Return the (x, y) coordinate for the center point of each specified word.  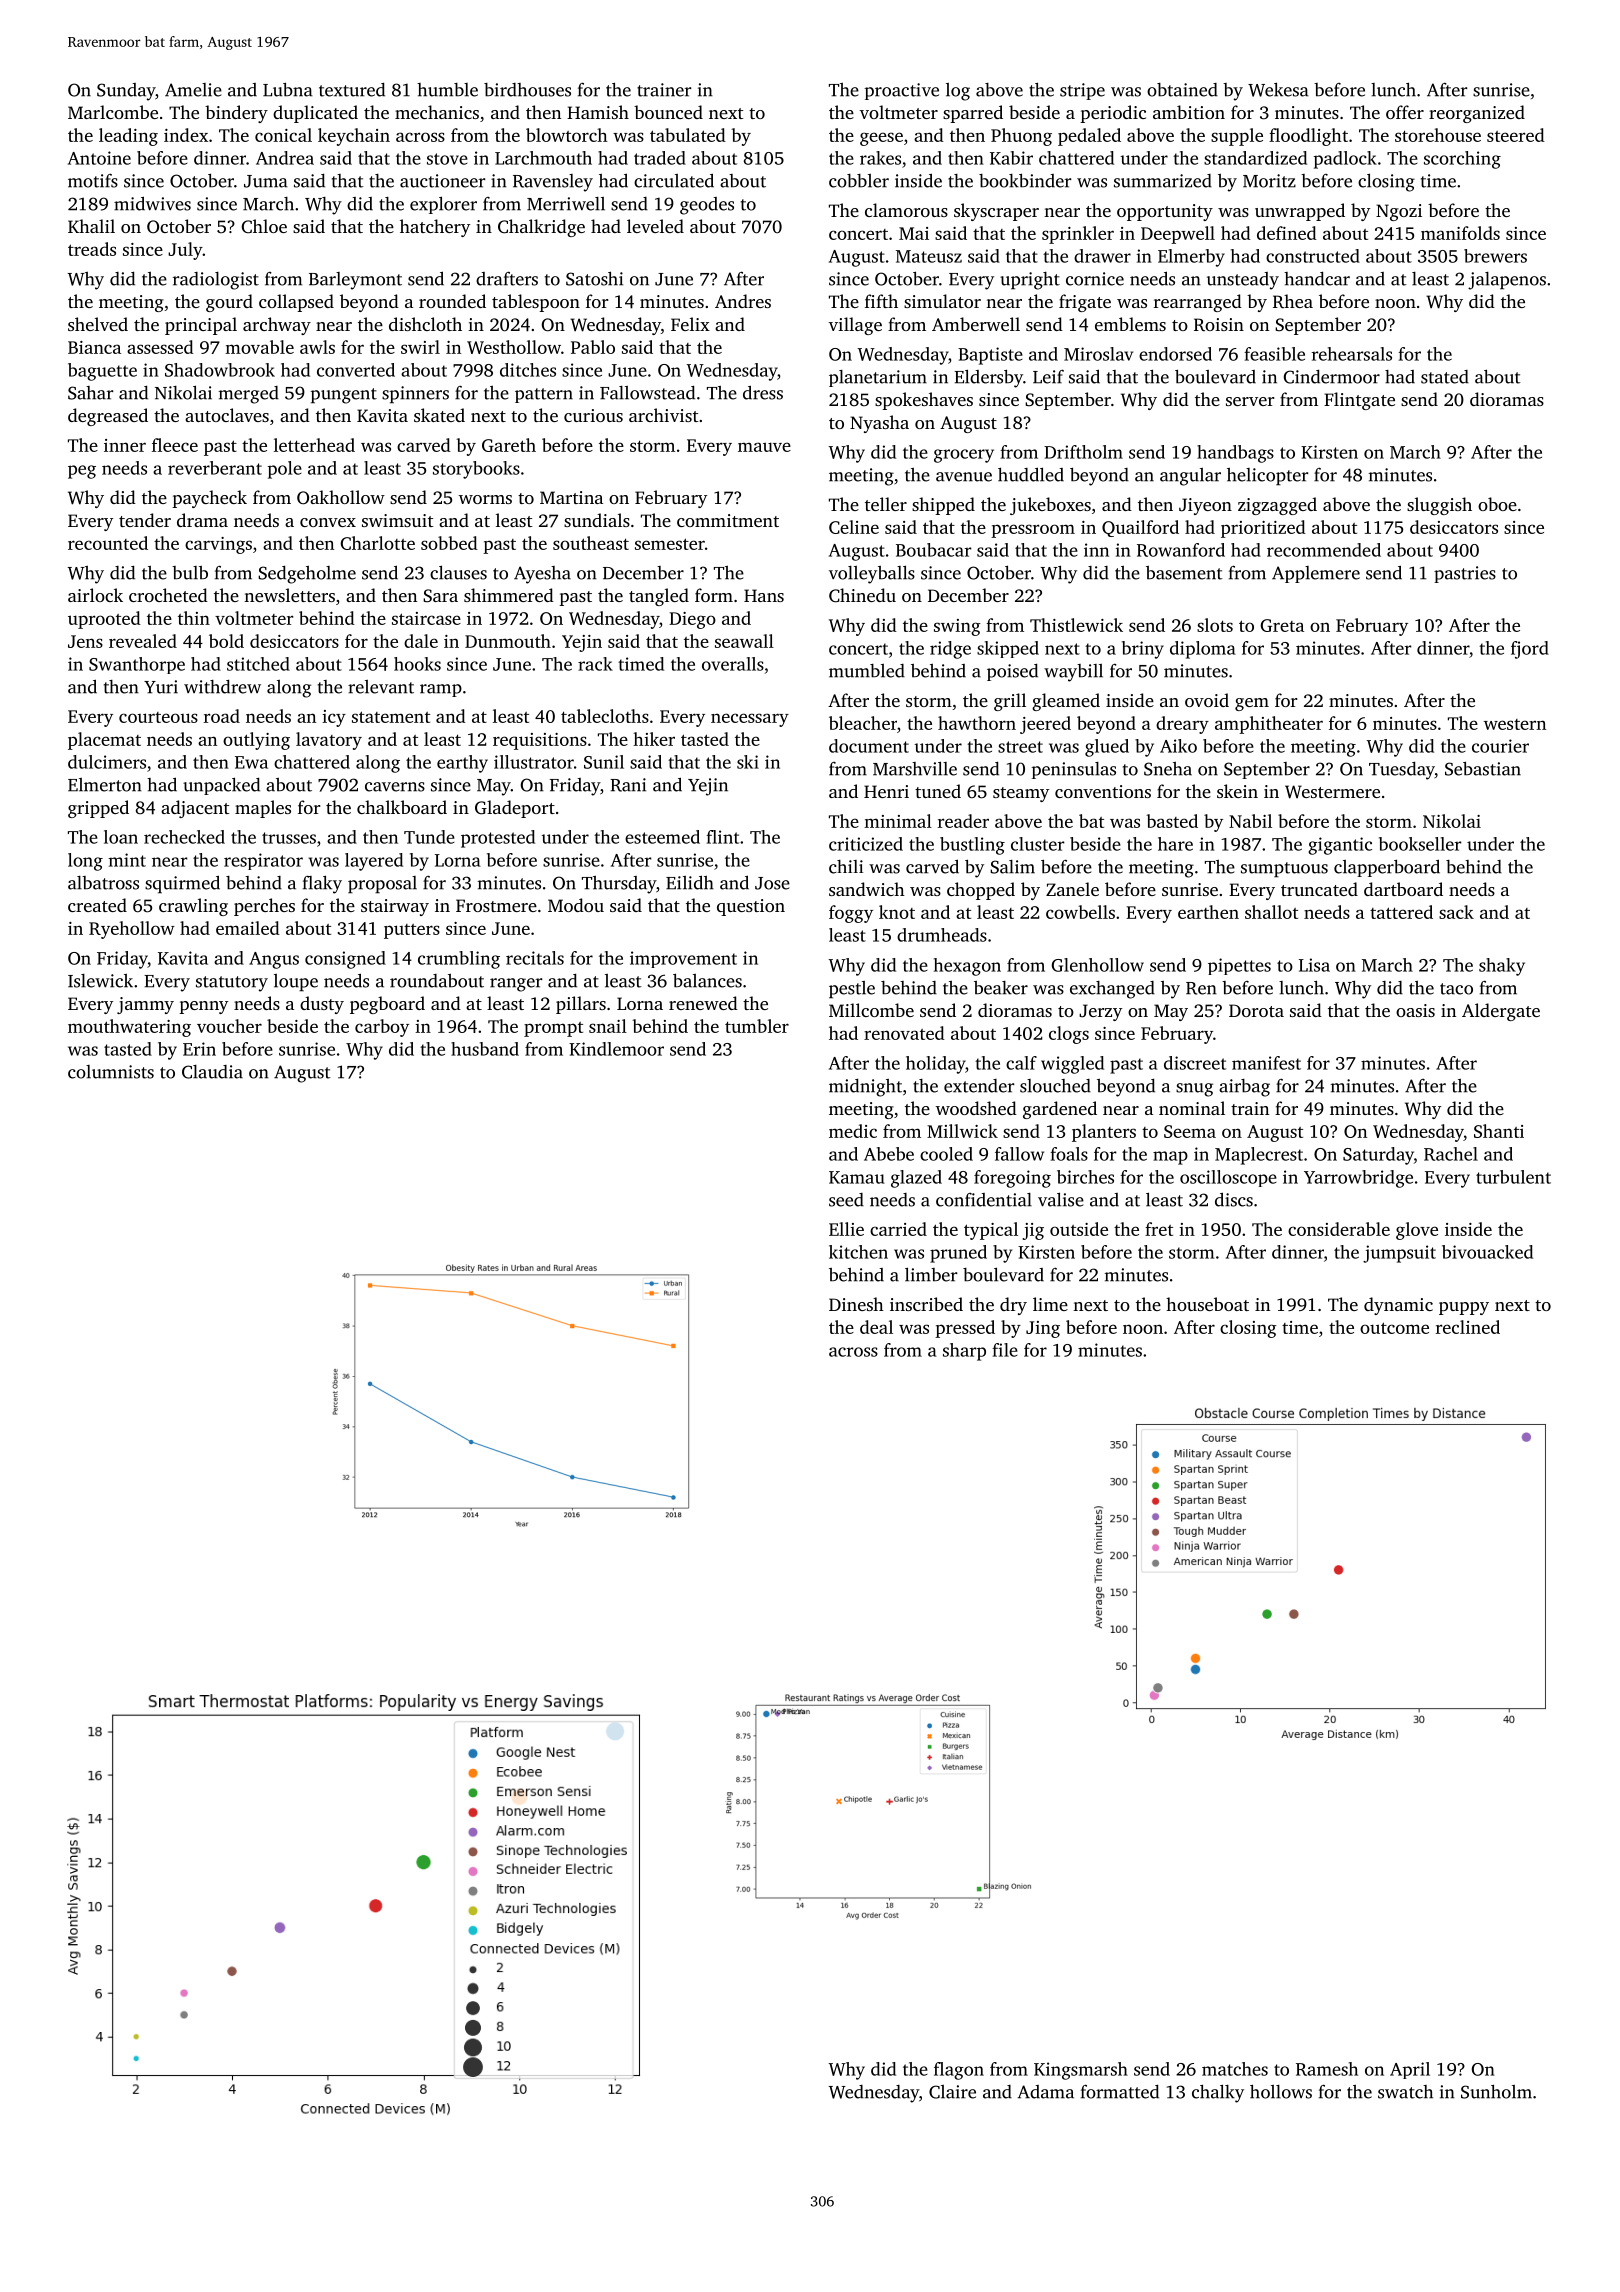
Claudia (212, 1072)
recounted (108, 543)
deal (876, 1327)
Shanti (1499, 1131)
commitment (728, 520)
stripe (1082, 91)
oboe (1497, 504)
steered (1516, 135)
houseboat (1207, 1304)
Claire (952, 2092)
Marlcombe (113, 112)
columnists (111, 1072)
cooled (946, 1154)
